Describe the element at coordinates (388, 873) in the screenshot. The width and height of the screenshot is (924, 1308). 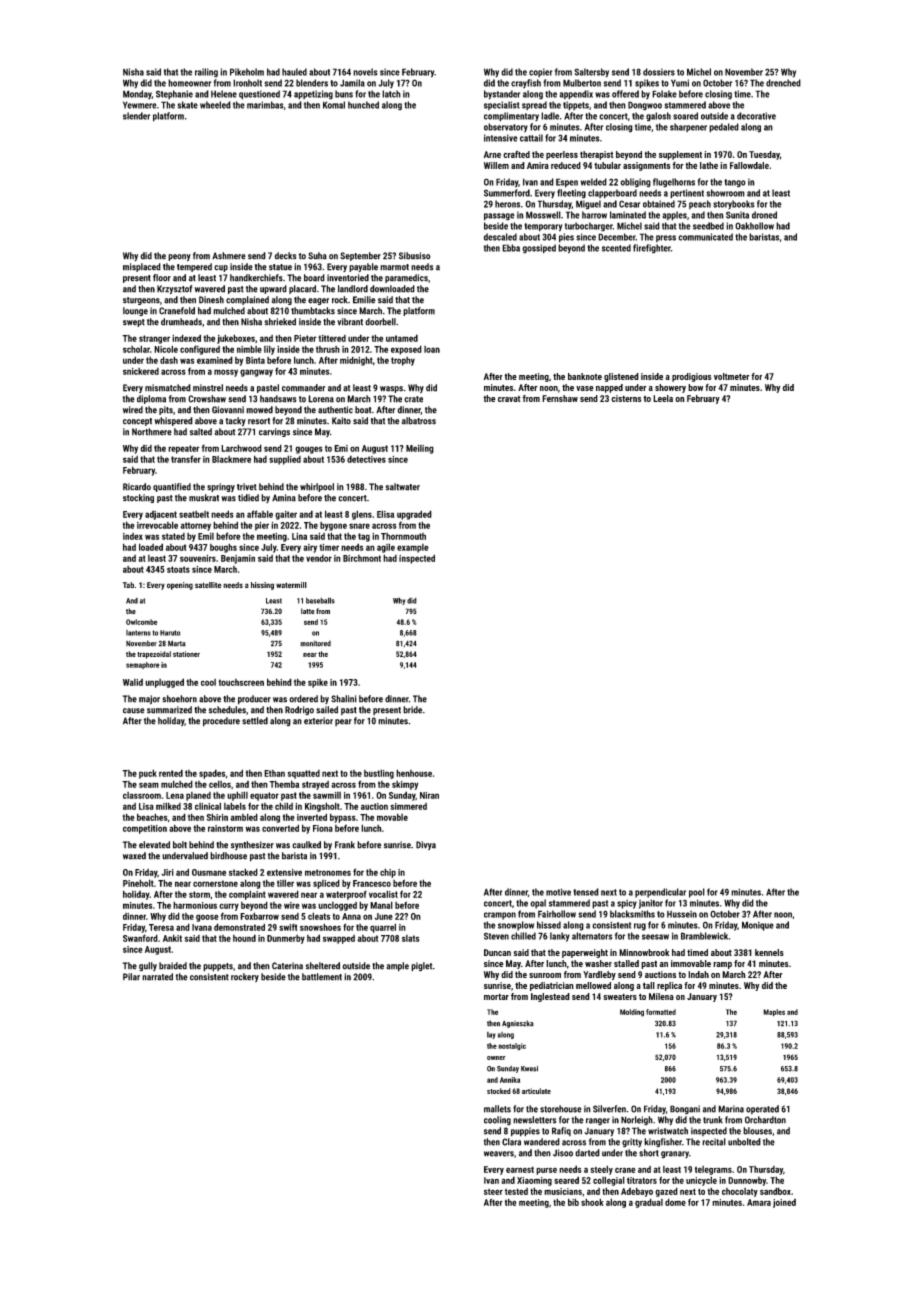
I see `chip` at that location.
